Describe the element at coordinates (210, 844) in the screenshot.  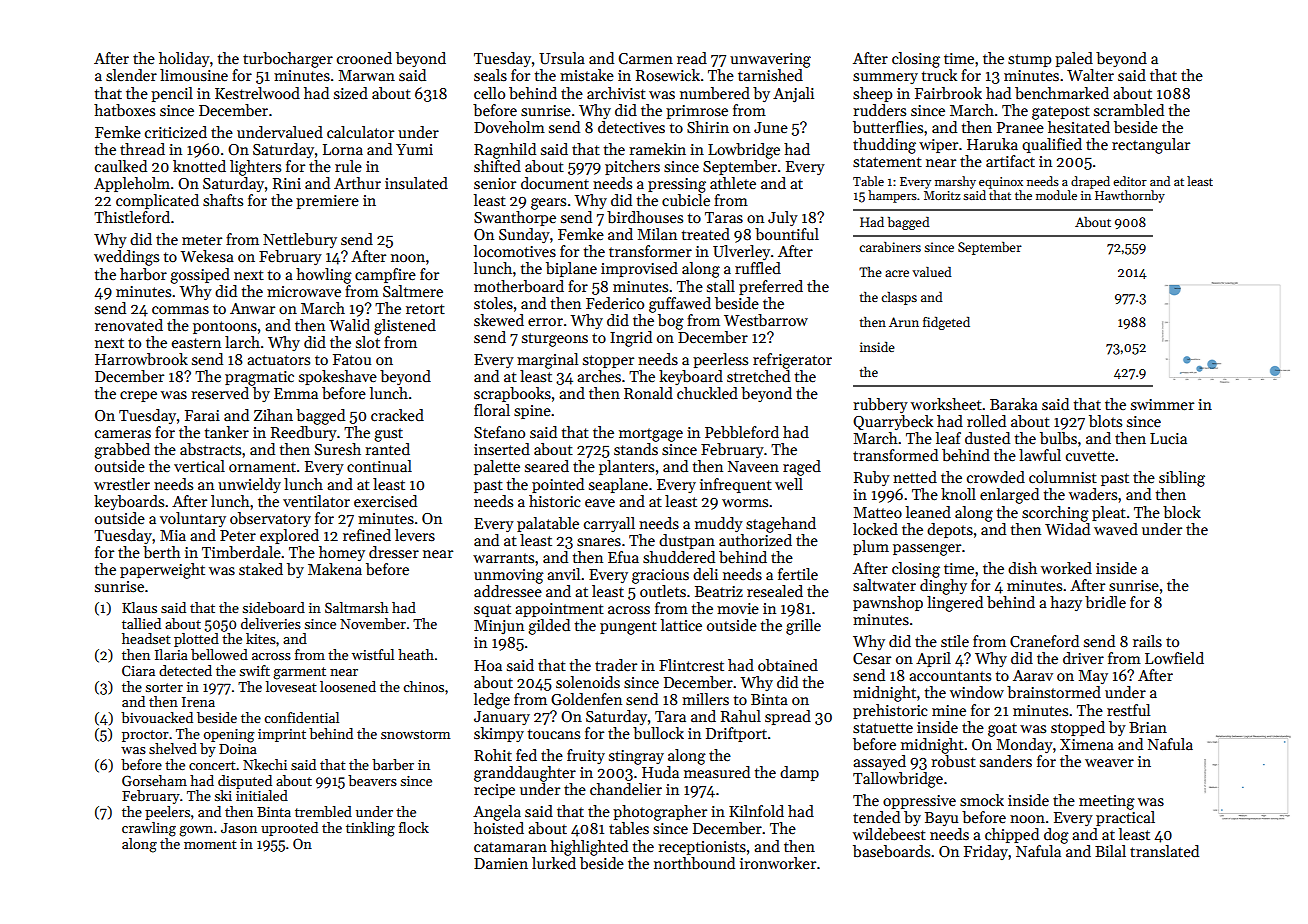
I see `moment` at that location.
